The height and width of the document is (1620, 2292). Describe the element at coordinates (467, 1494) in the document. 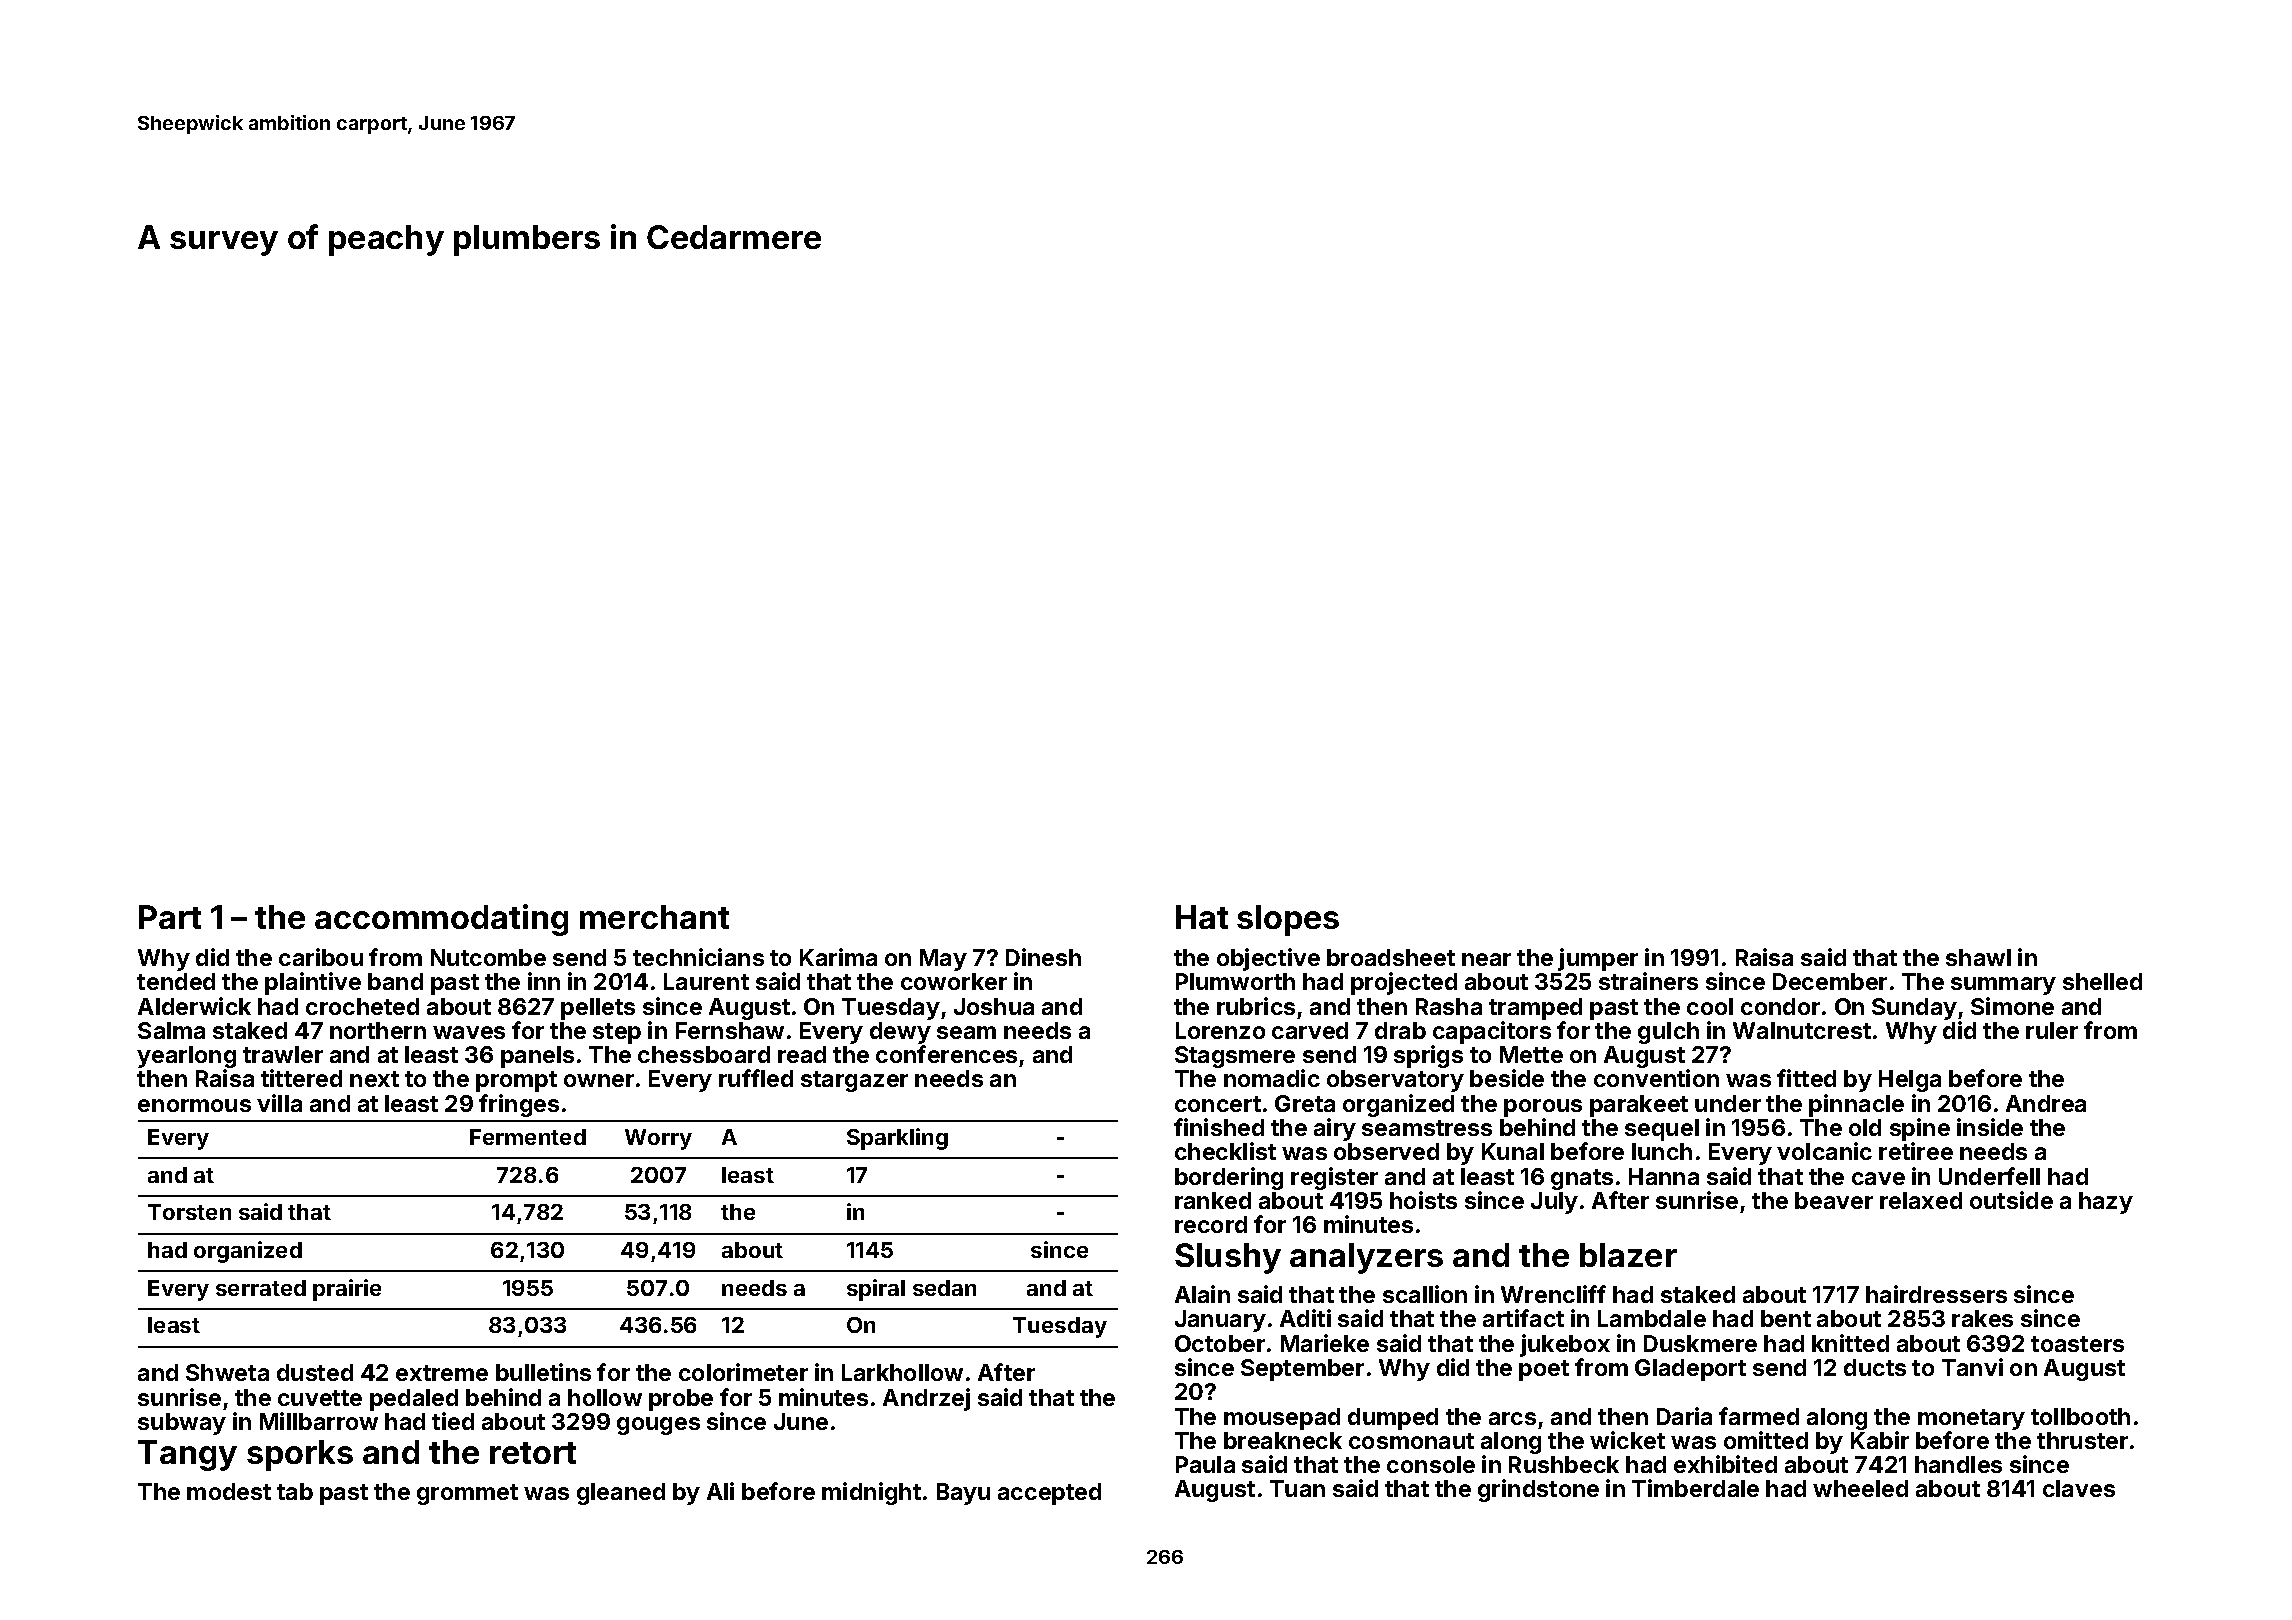

I see `grommet` at that location.
